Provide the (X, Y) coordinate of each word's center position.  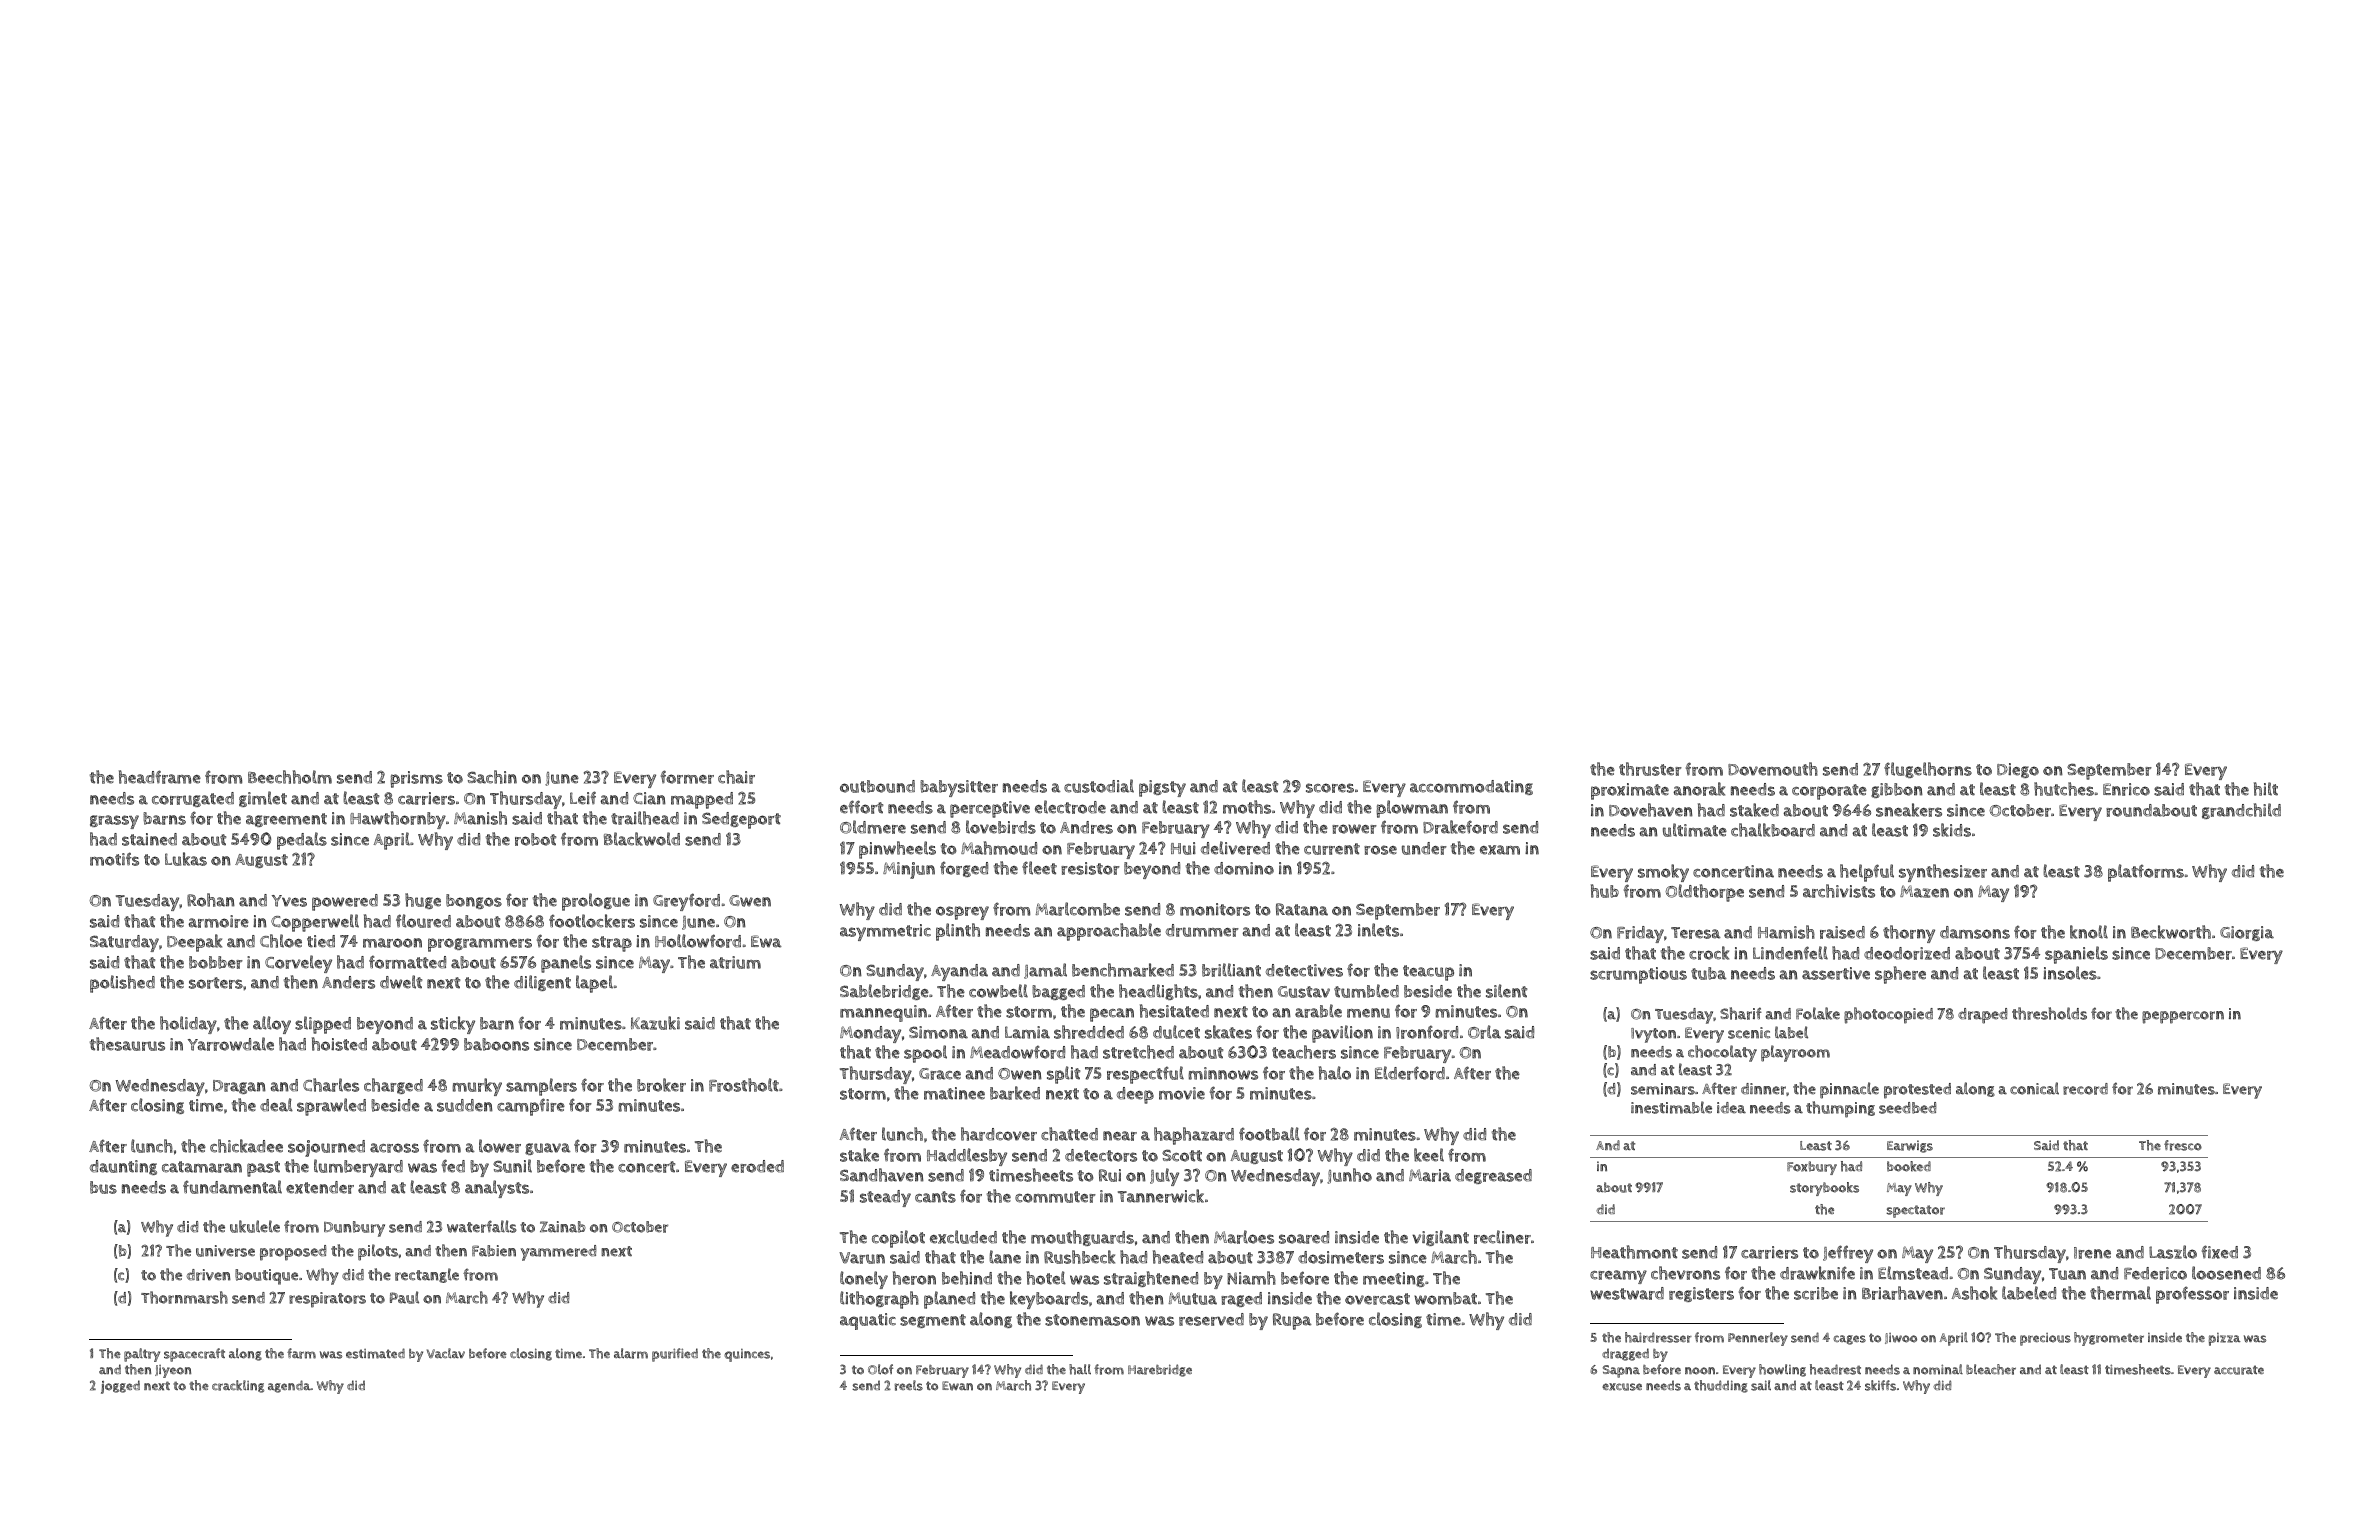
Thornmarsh (184, 1297)
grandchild (2241, 811)
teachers (1304, 1052)
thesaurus (127, 1044)
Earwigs (1910, 1146)
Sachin (492, 777)
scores (1330, 788)
